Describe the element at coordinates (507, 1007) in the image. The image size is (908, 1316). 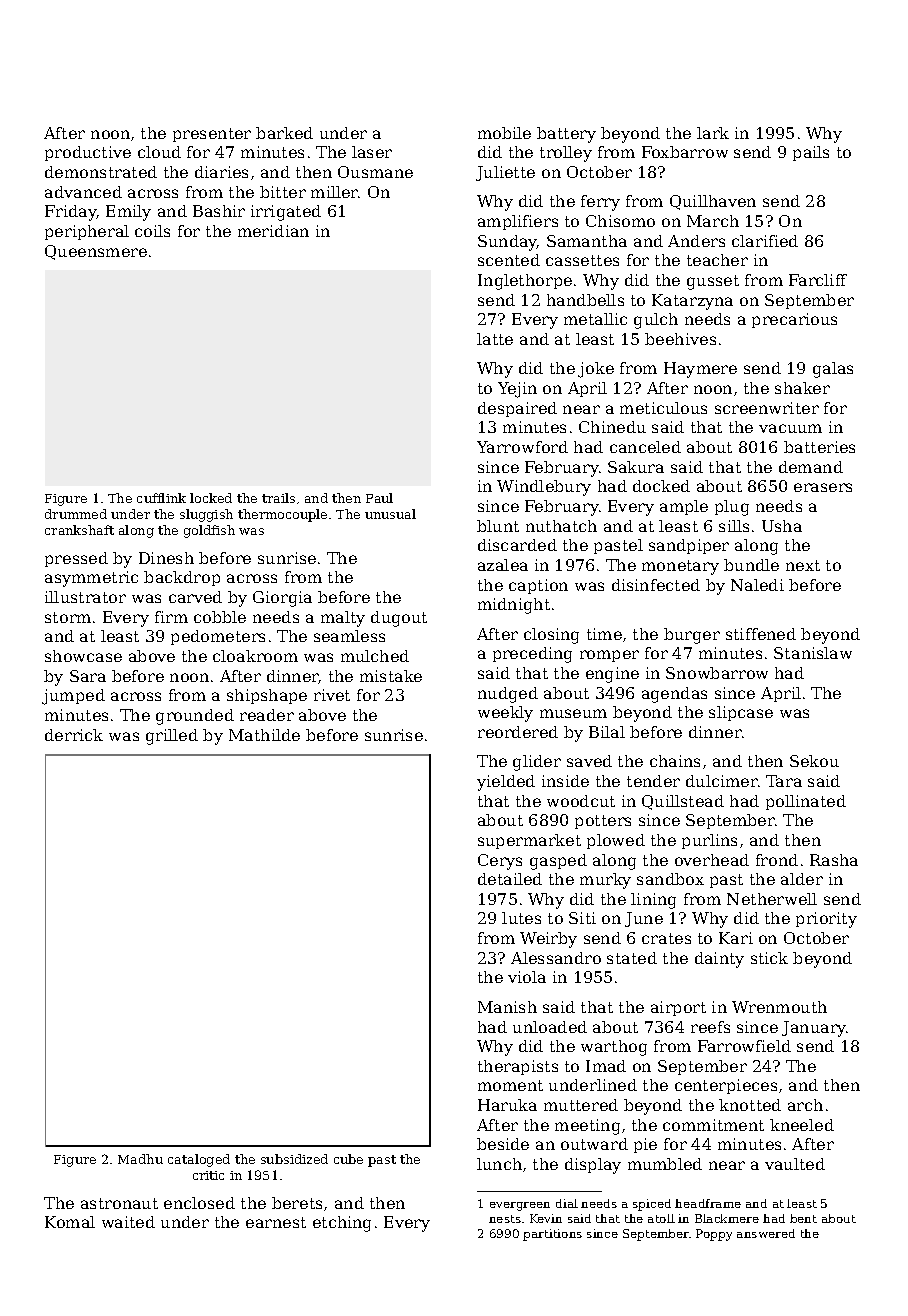
I see `Manish` at that location.
